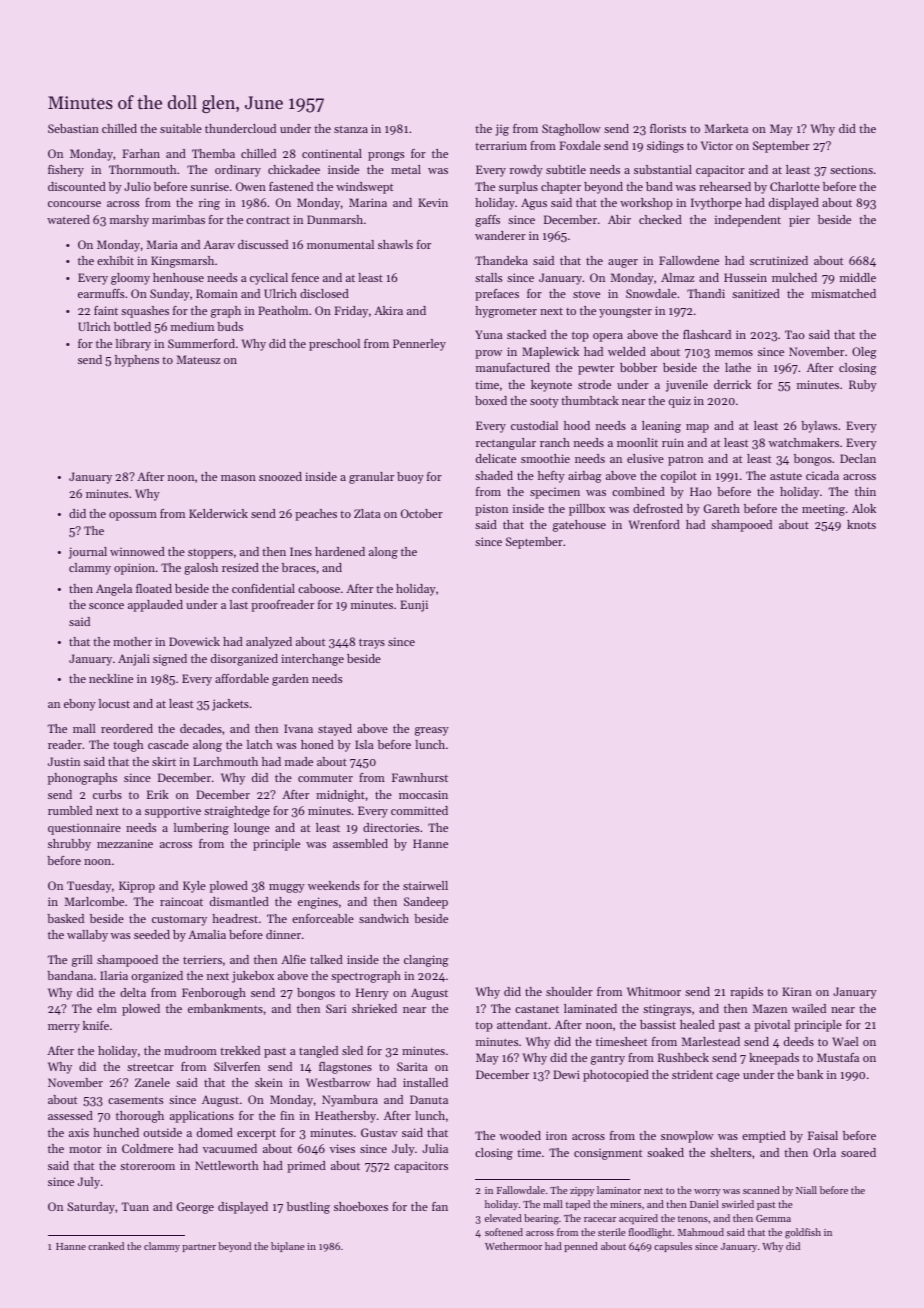  What do you see at coordinates (116, 1132) in the screenshot?
I see `hunched` at bounding box center [116, 1132].
